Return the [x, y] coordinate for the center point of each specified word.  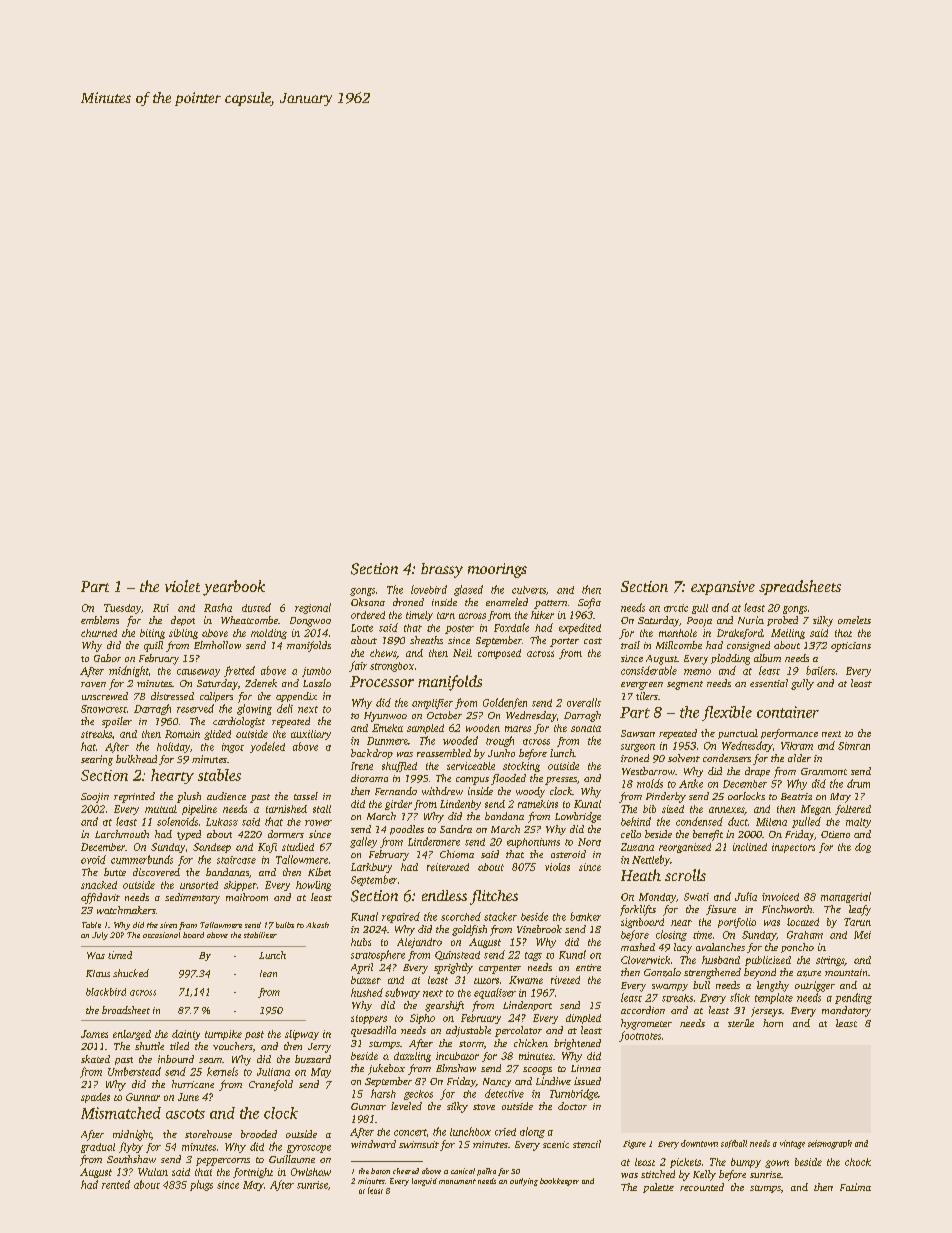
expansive [723, 588]
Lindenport [527, 1006]
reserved [195, 708]
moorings [497, 570]
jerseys [766, 1012]
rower [318, 823]
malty [858, 823]
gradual [98, 1148]
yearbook [234, 588]
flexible [727, 713]
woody [530, 792]
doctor [572, 1106]
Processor [382, 681]
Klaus [98, 973]
